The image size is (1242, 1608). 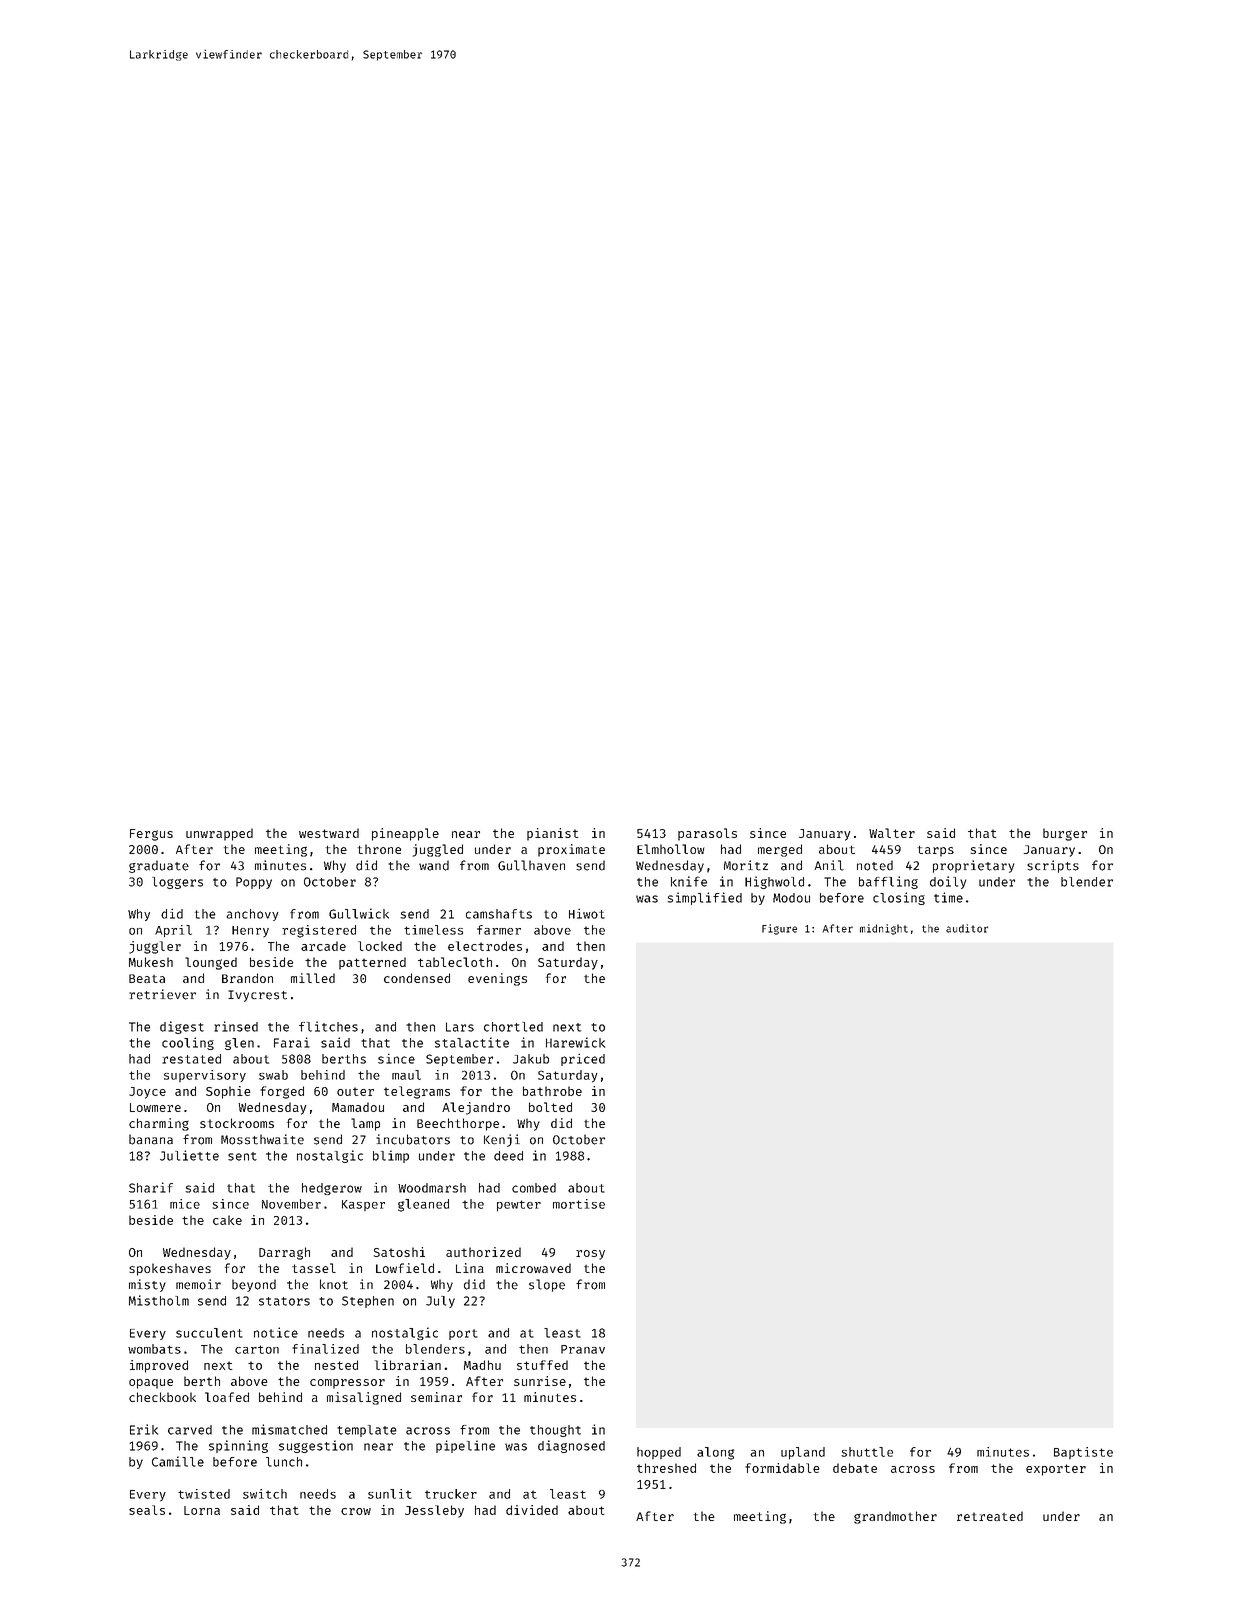 I want to click on Baptiste, so click(x=1083, y=1453).
